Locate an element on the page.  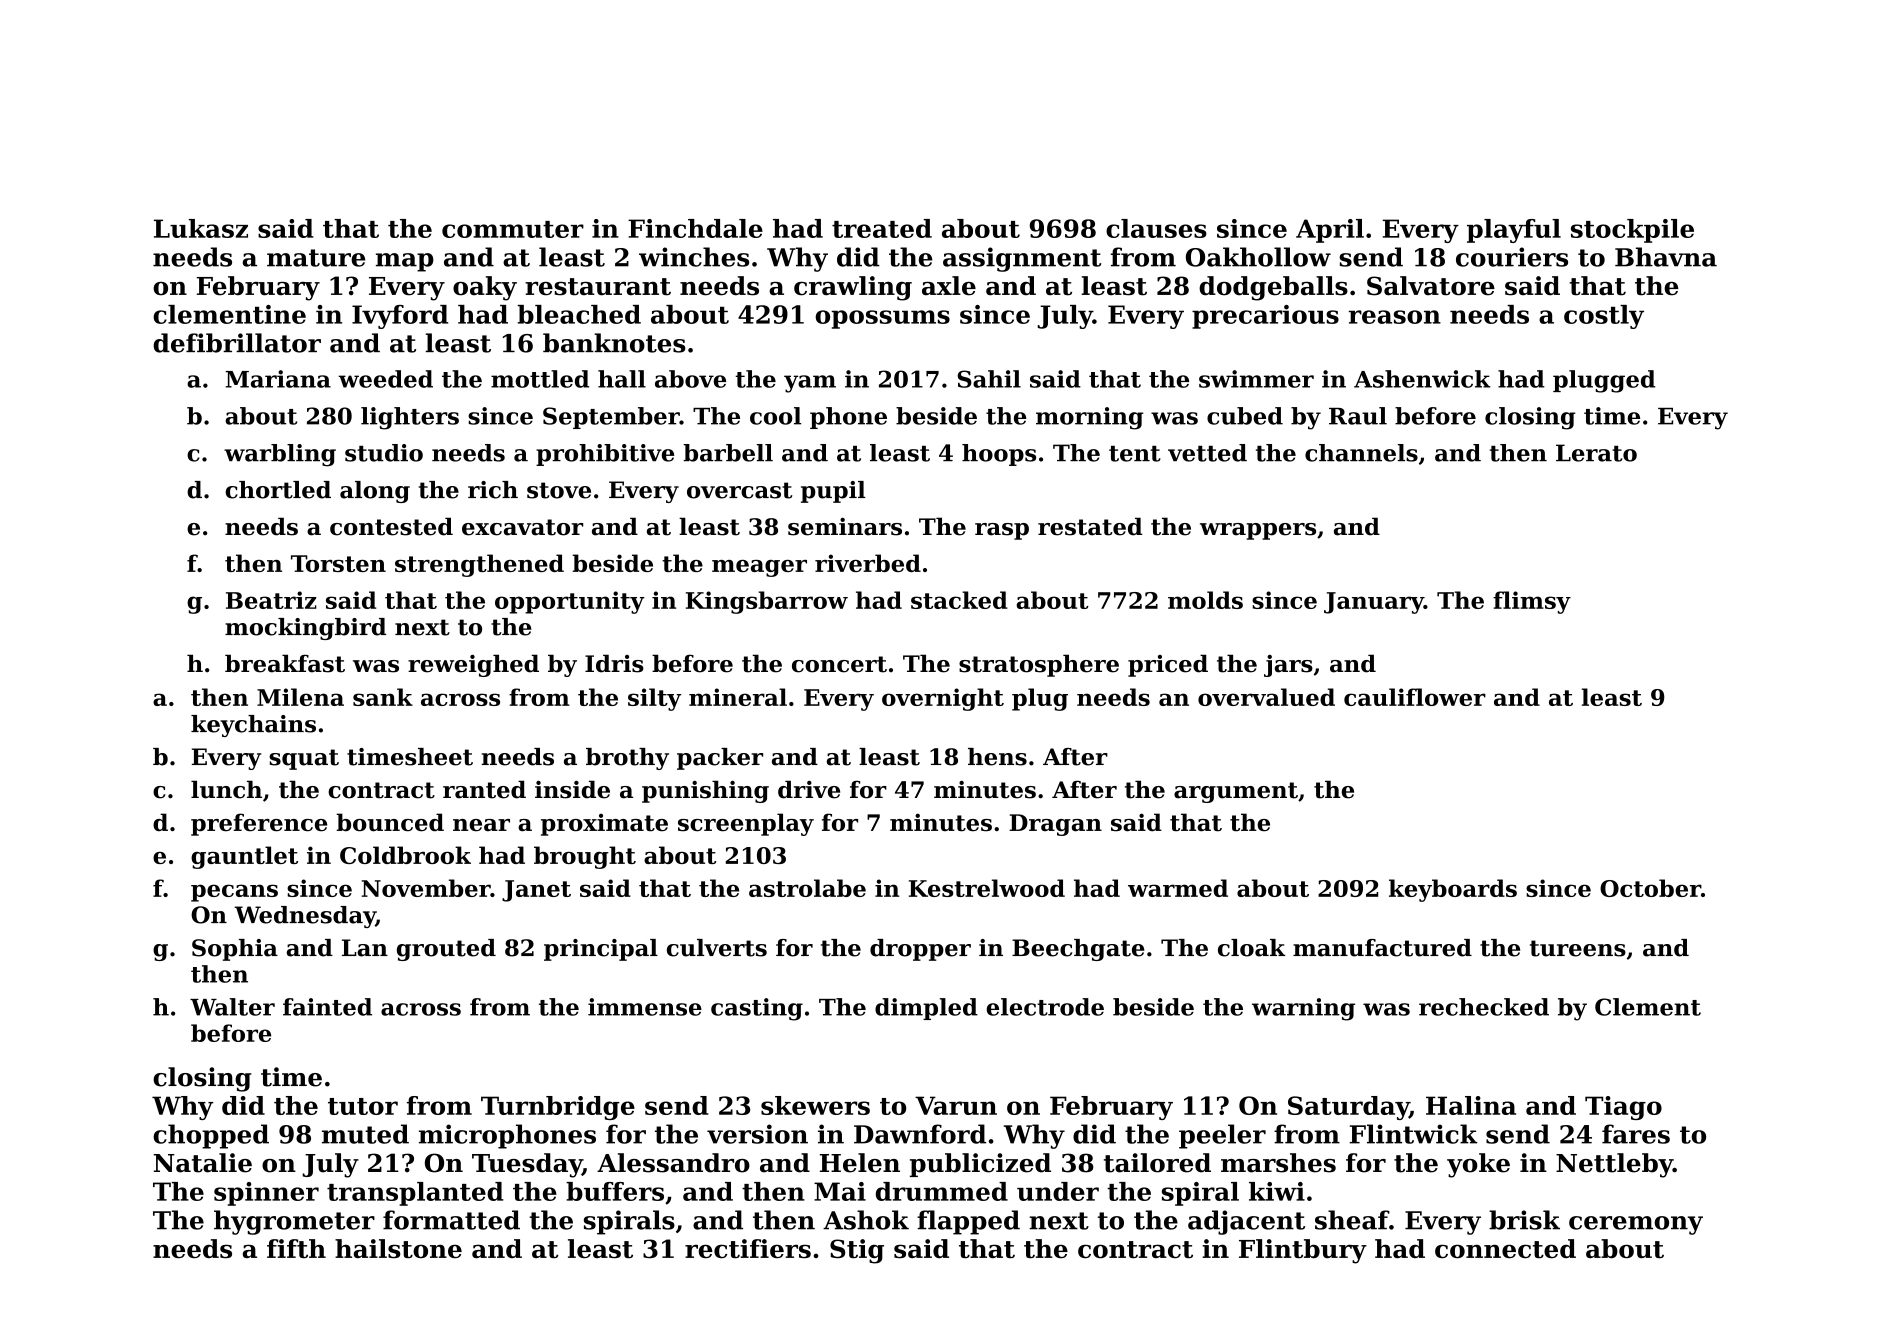
jars is located at coordinates (1288, 666).
